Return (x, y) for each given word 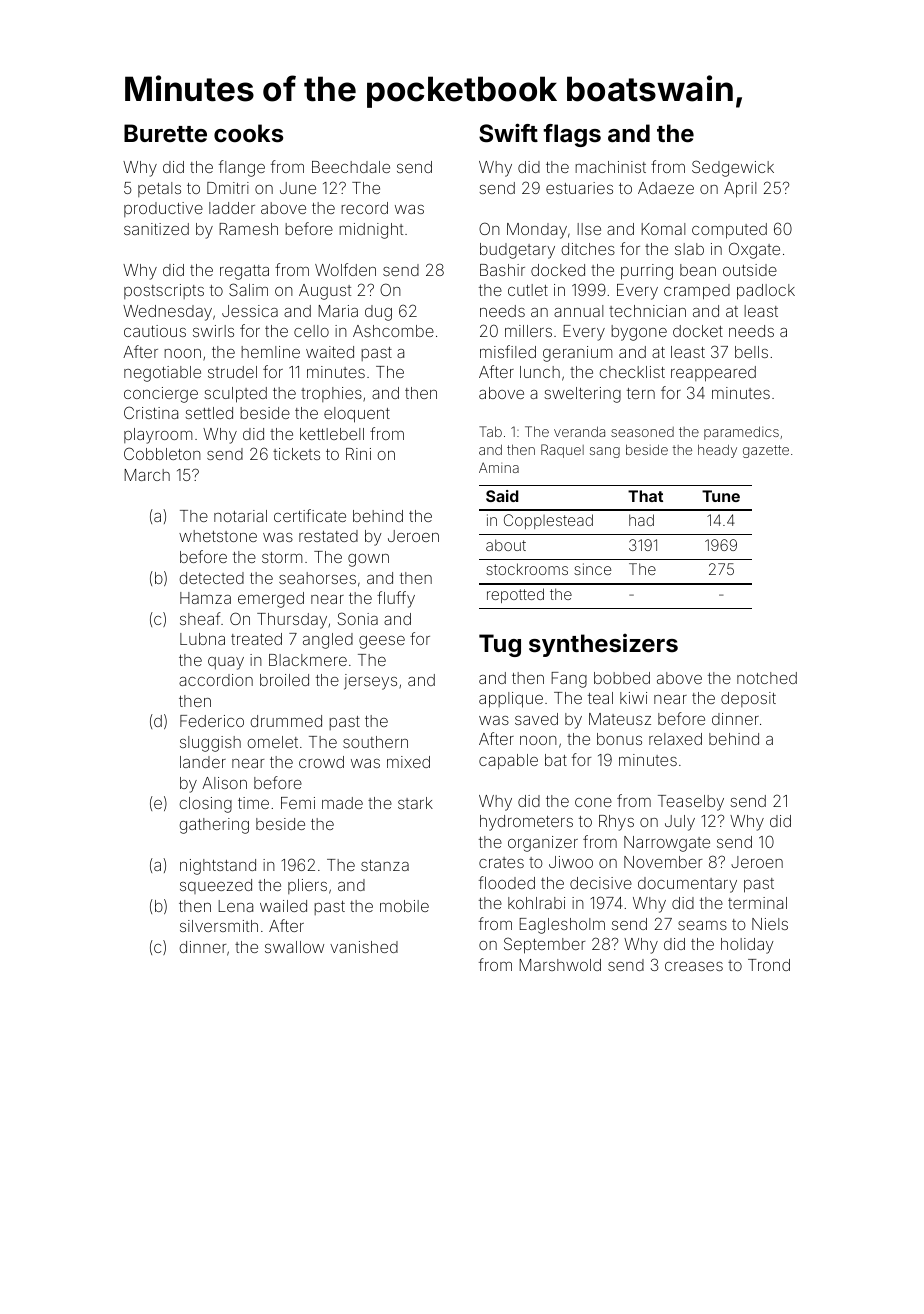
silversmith (219, 926)
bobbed (622, 678)
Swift (508, 133)
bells (751, 352)
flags (572, 135)
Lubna (202, 639)
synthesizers (603, 645)
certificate (310, 515)
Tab (490, 431)
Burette (165, 133)
